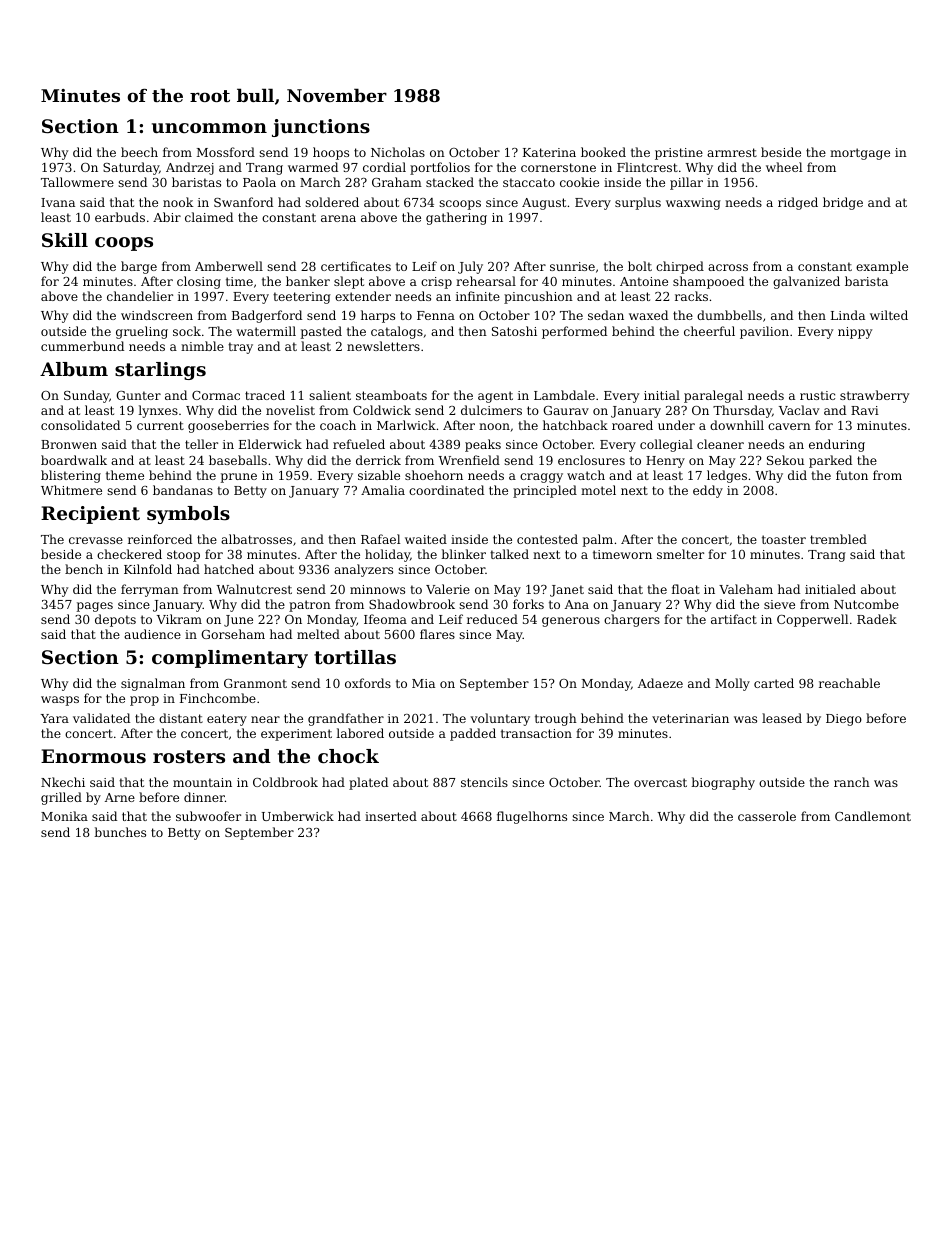 This image has height=1233, width=952. Describe the element at coordinates (188, 515) in the image. I see `symbols` at that location.
